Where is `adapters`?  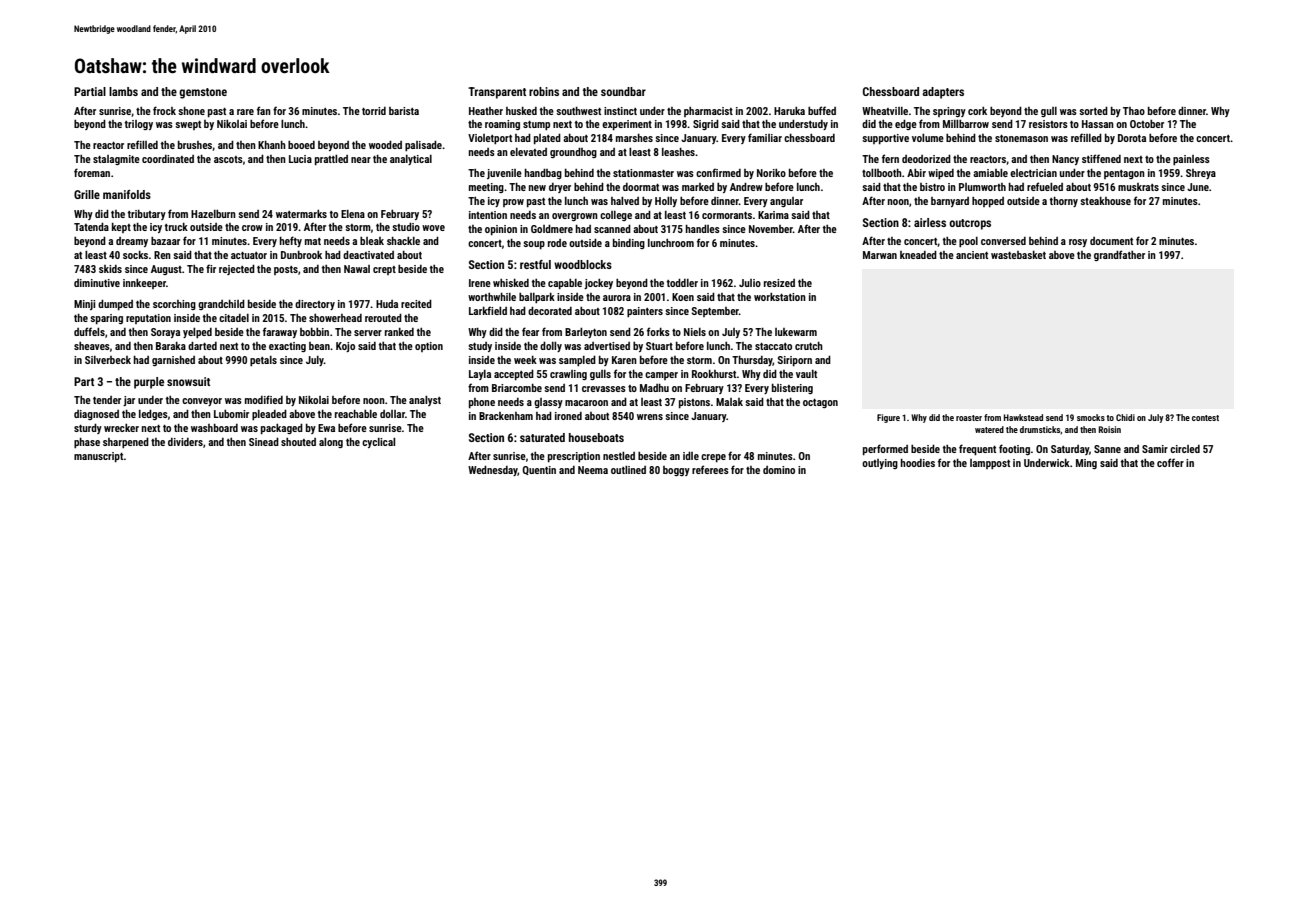 adapters is located at coordinates (943, 93).
